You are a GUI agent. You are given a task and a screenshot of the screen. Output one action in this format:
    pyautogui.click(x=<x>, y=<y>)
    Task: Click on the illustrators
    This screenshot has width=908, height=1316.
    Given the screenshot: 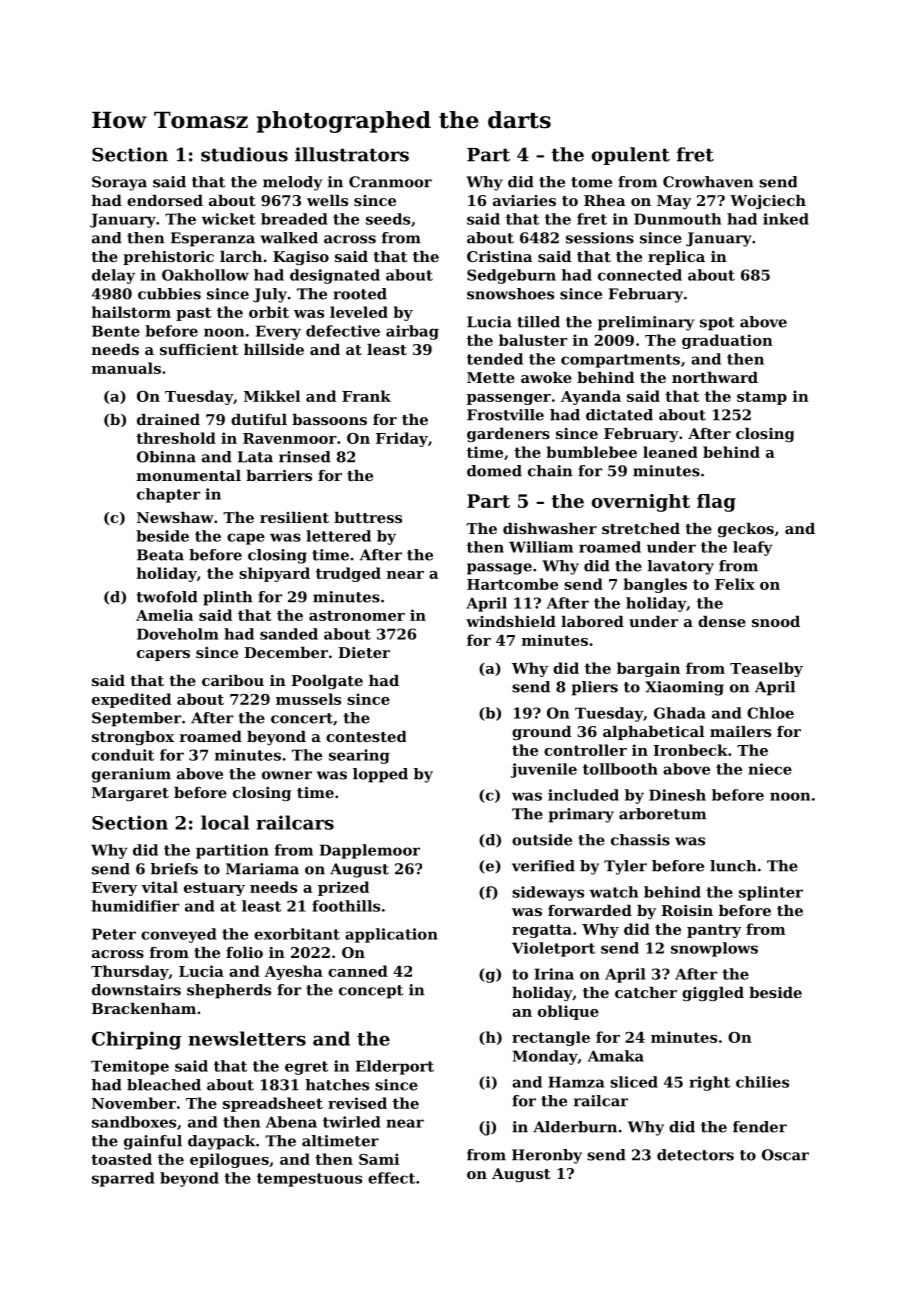 What is the action you would take?
    pyautogui.click(x=352, y=154)
